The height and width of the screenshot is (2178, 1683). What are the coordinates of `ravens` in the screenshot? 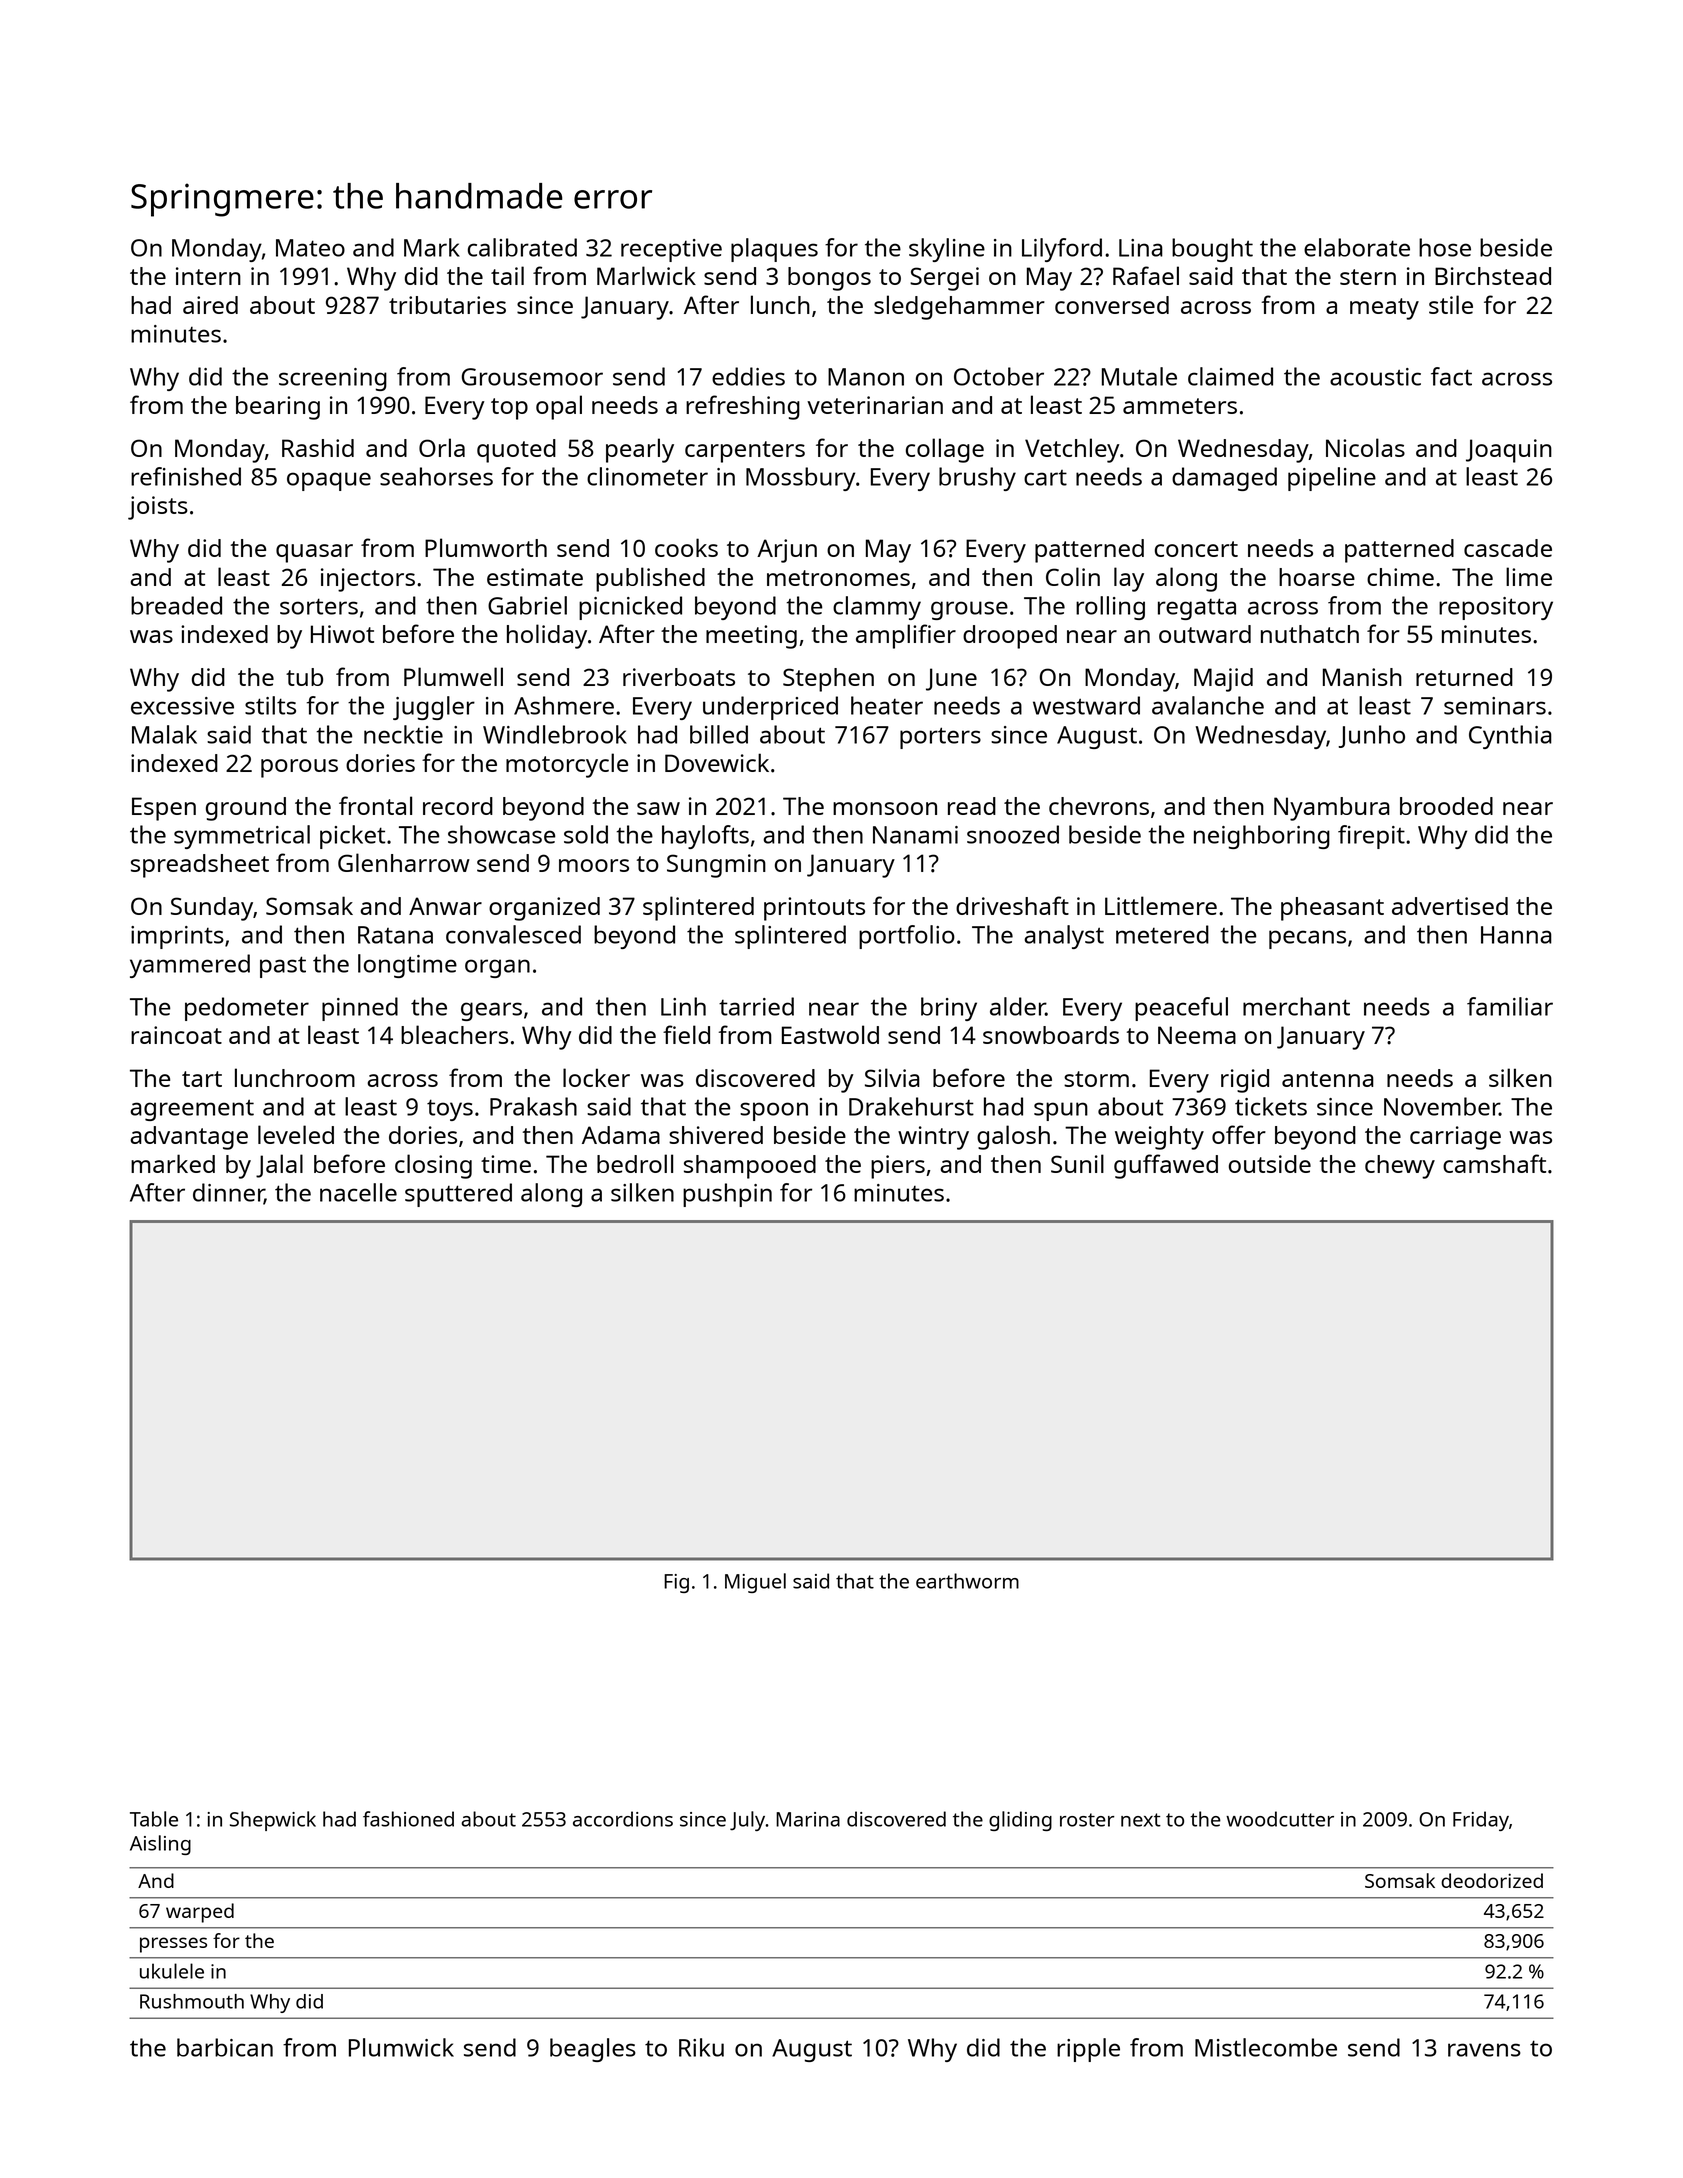 It's located at (1484, 2050).
